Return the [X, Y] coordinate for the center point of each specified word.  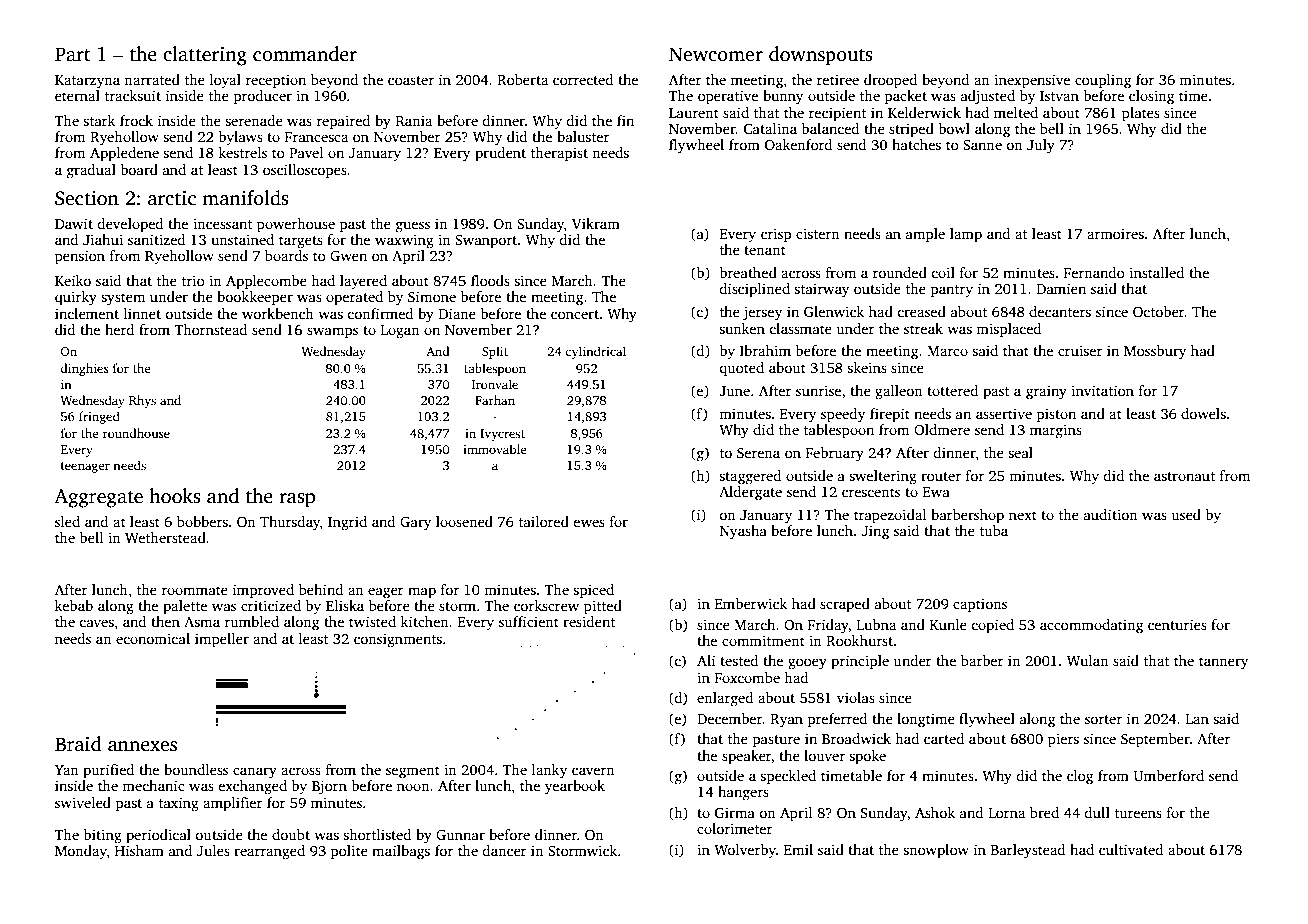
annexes [142, 746]
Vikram [596, 223]
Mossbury [1155, 352]
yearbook [575, 787]
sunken [742, 328]
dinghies [84, 369]
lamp [966, 235]
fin [625, 120]
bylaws [240, 138]
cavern [593, 771]
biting [102, 836]
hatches [916, 144]
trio [193, 280]
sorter [1103, 719]
